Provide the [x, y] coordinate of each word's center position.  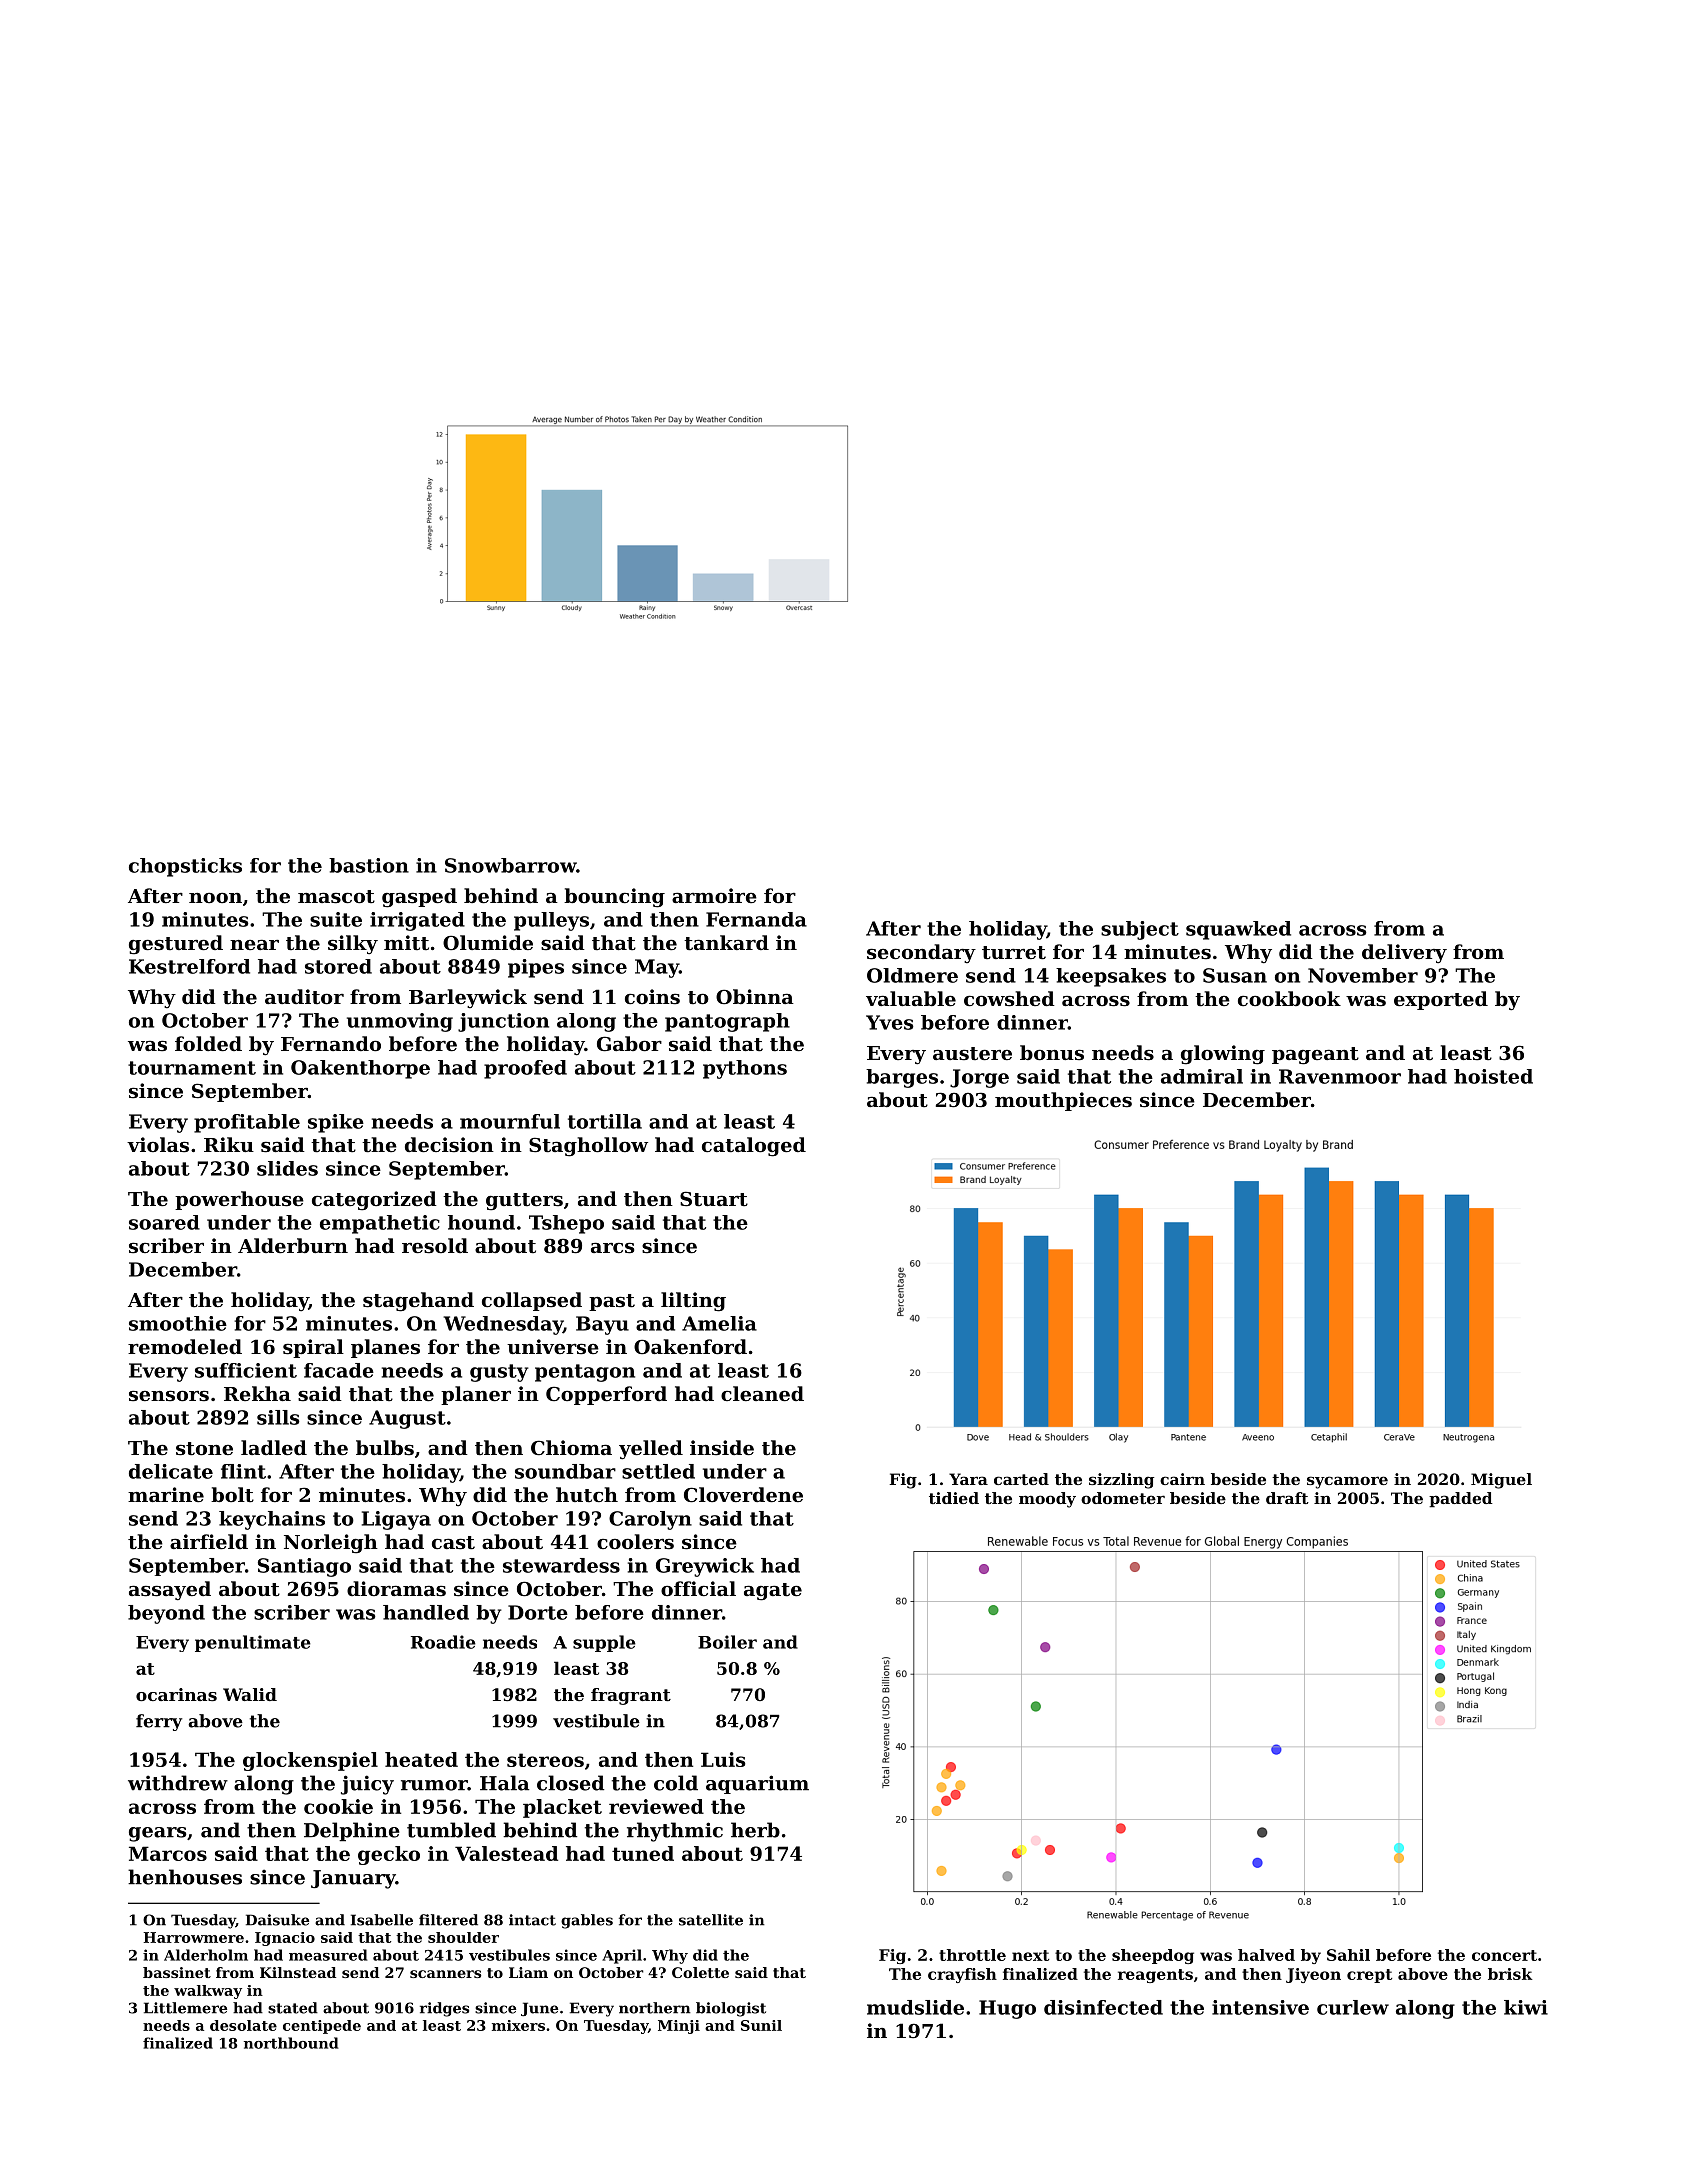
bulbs [385, 1447]
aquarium [757, 1784]
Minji [679, 2027]
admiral [1202, 1076]
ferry [159, 1722]
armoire [714, 895]
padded [1461, 1500]
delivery [1404, 953]
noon [215, 898]
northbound [291, 2043]
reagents [1155, 1976]
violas [158, 1144]
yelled [651, 1450]
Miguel [1501, 1481]
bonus [1052, 1052]
